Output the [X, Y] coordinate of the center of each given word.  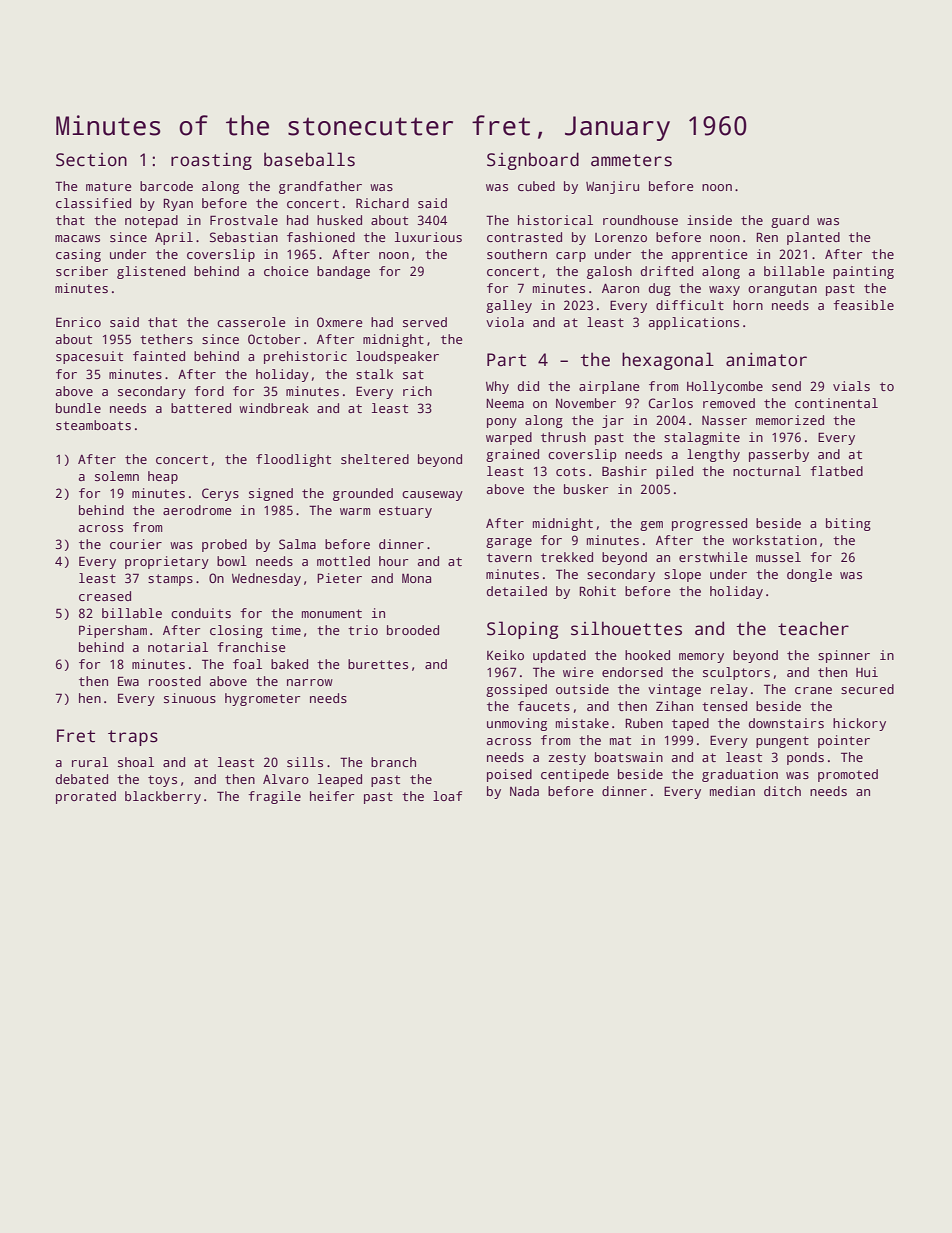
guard [790, 221]
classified [93, 203]
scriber [82, 271]
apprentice [710, 255]
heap [163, 477]
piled [674, 472]
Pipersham [113, 631]
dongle [809, 575]
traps [133, 738]
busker [586, 489]
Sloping [522, 630]
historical [555, 220]
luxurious [428, 237]
